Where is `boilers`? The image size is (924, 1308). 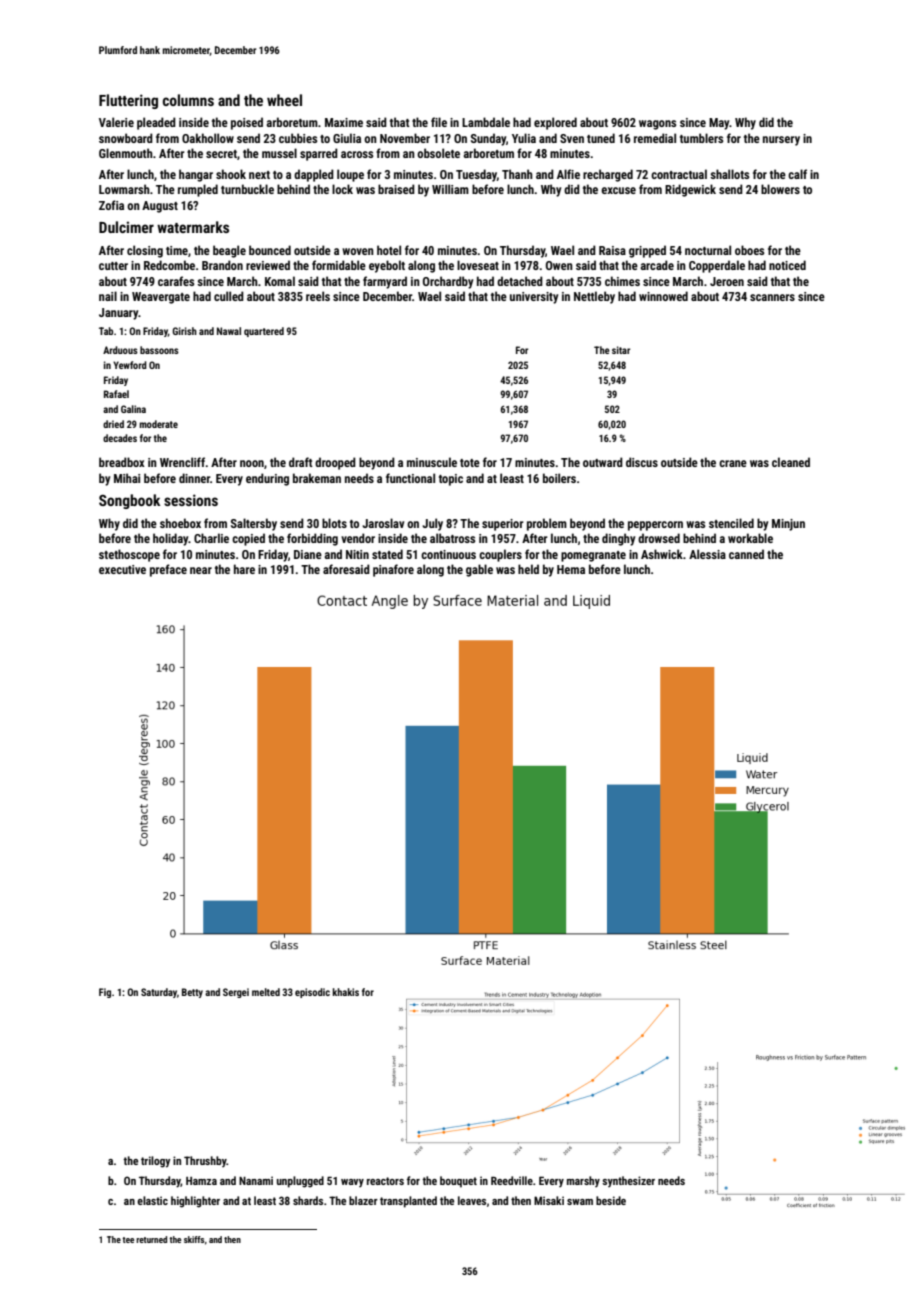
boilers is located at coordinates (559, 478).
